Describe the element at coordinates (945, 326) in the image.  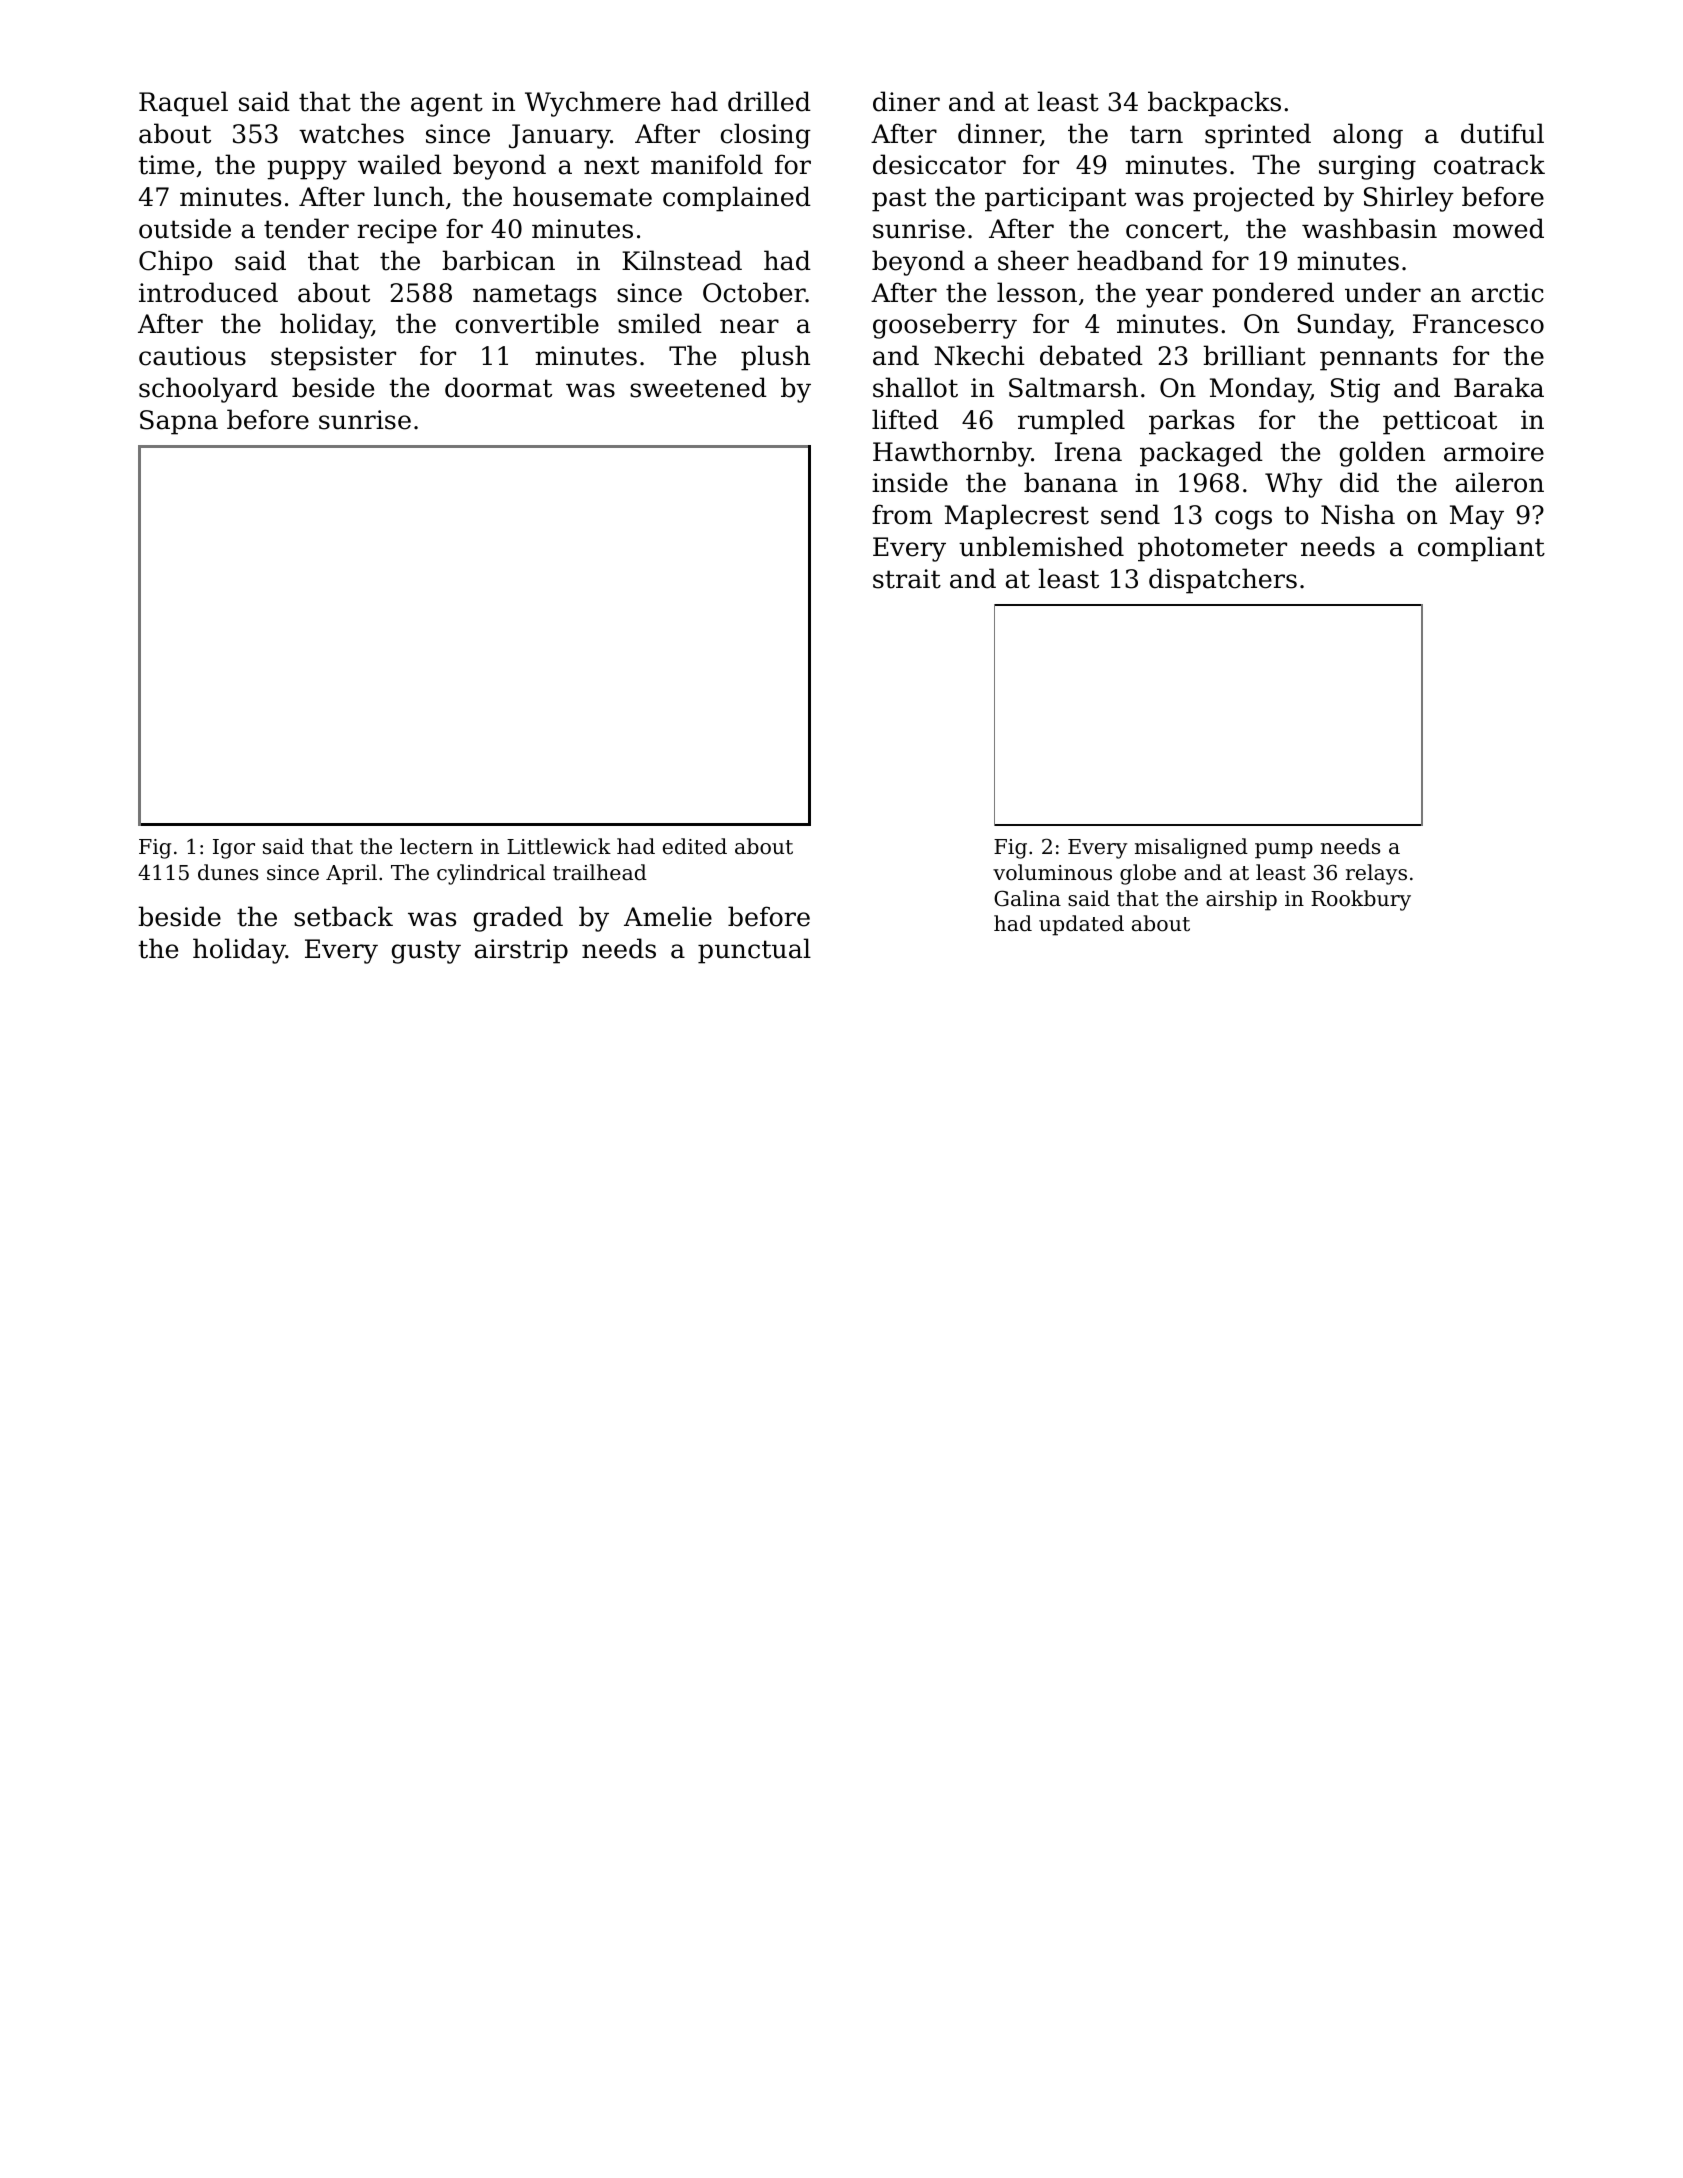
I see `gooseberry` at that location.
